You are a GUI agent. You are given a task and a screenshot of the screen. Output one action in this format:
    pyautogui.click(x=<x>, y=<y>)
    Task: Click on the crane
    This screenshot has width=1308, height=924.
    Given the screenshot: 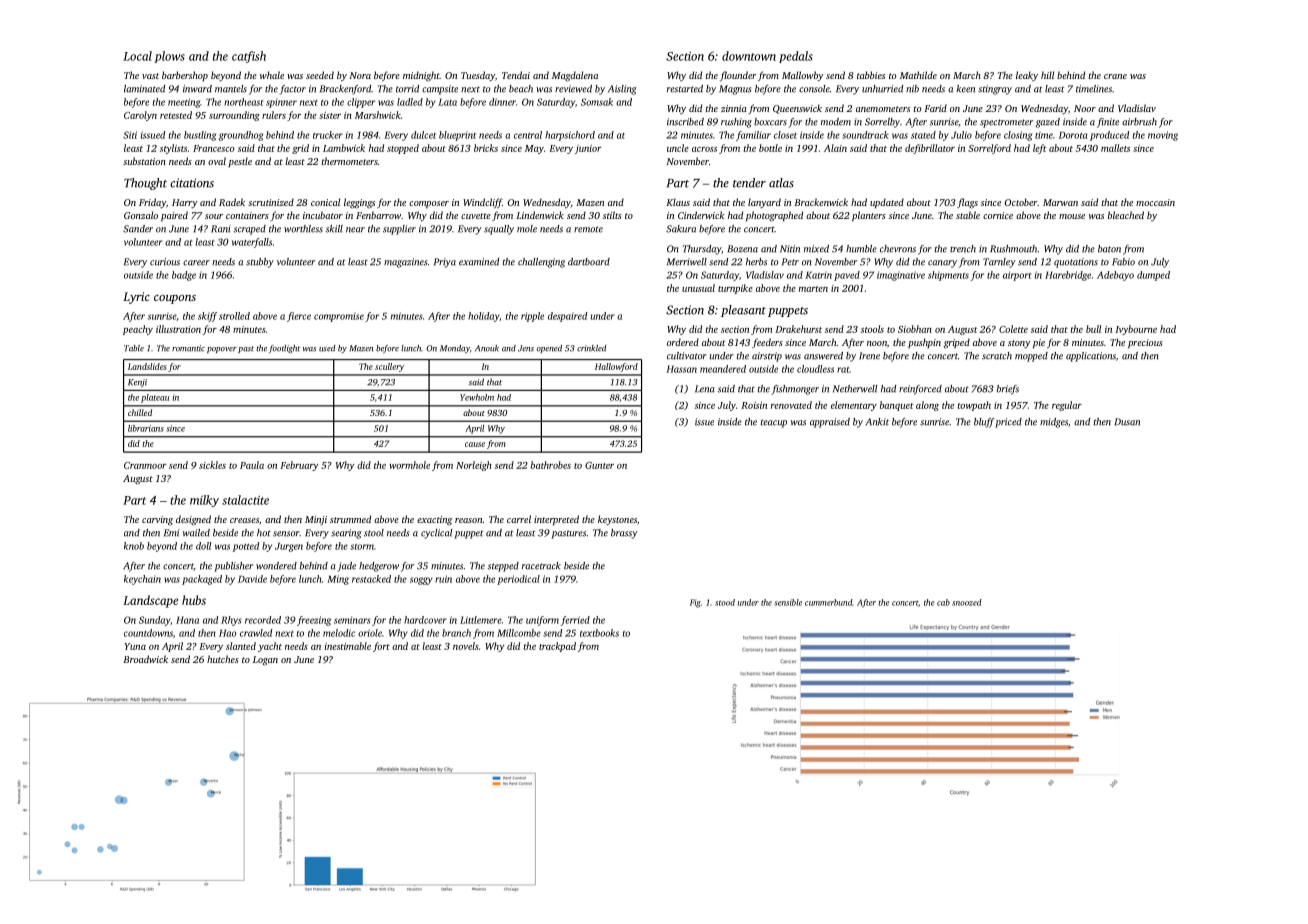 What is the action you would take?
    pyautogui.click(x=1115, y=76)
